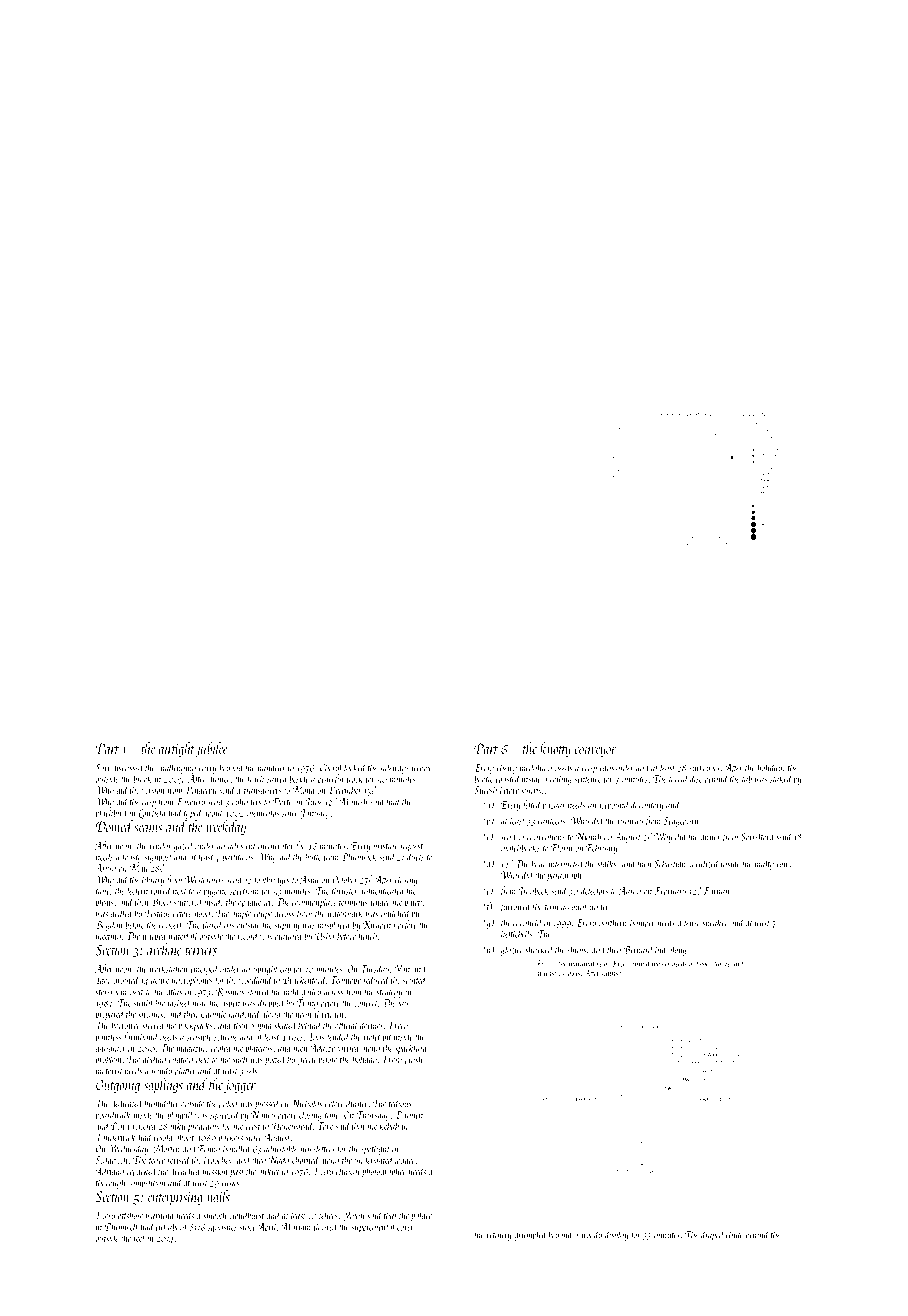 The height and width of the image is (1316, 908). I want to click on conveyor, so click(596, 752).
